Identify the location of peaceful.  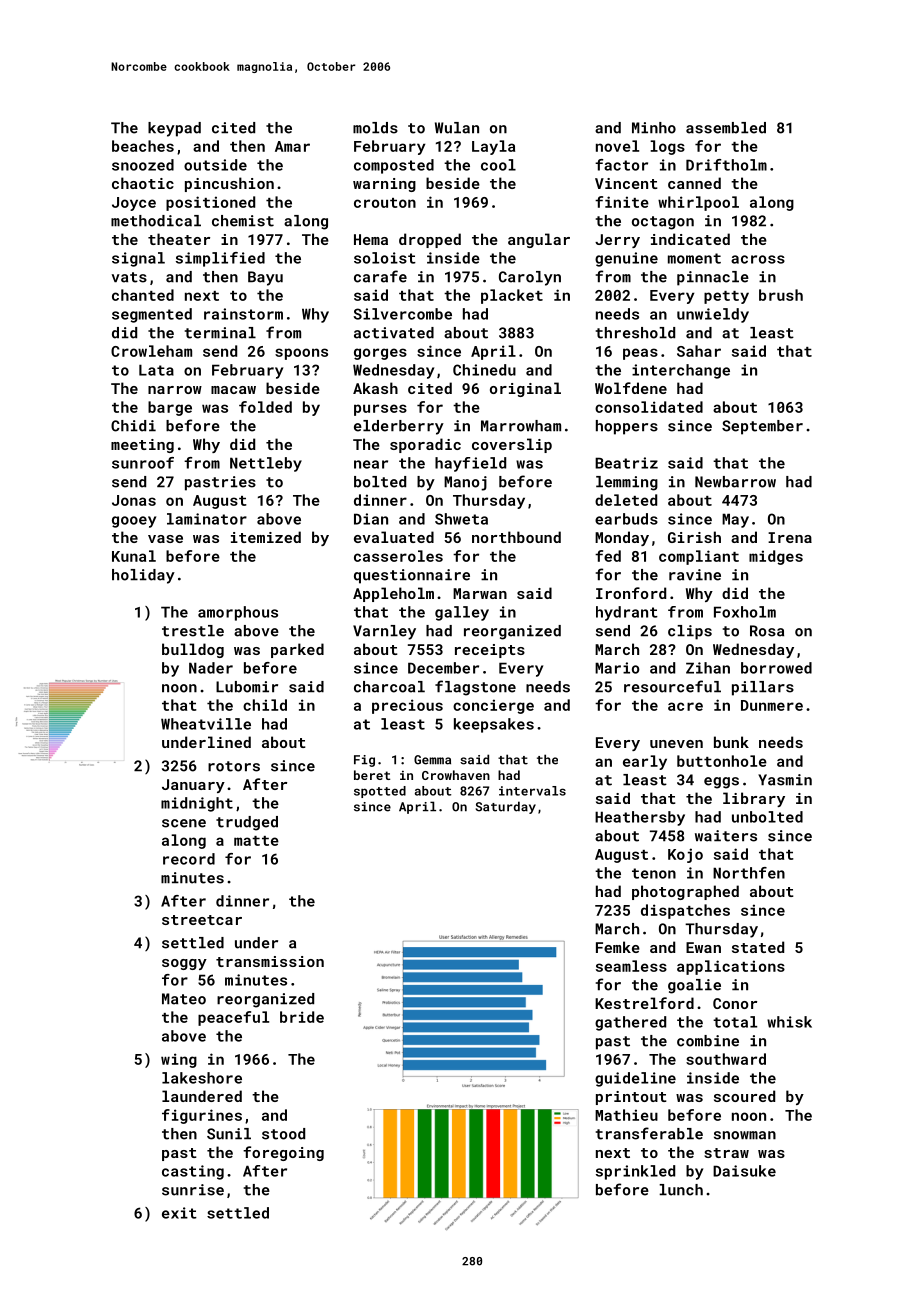
(233, 1018).
